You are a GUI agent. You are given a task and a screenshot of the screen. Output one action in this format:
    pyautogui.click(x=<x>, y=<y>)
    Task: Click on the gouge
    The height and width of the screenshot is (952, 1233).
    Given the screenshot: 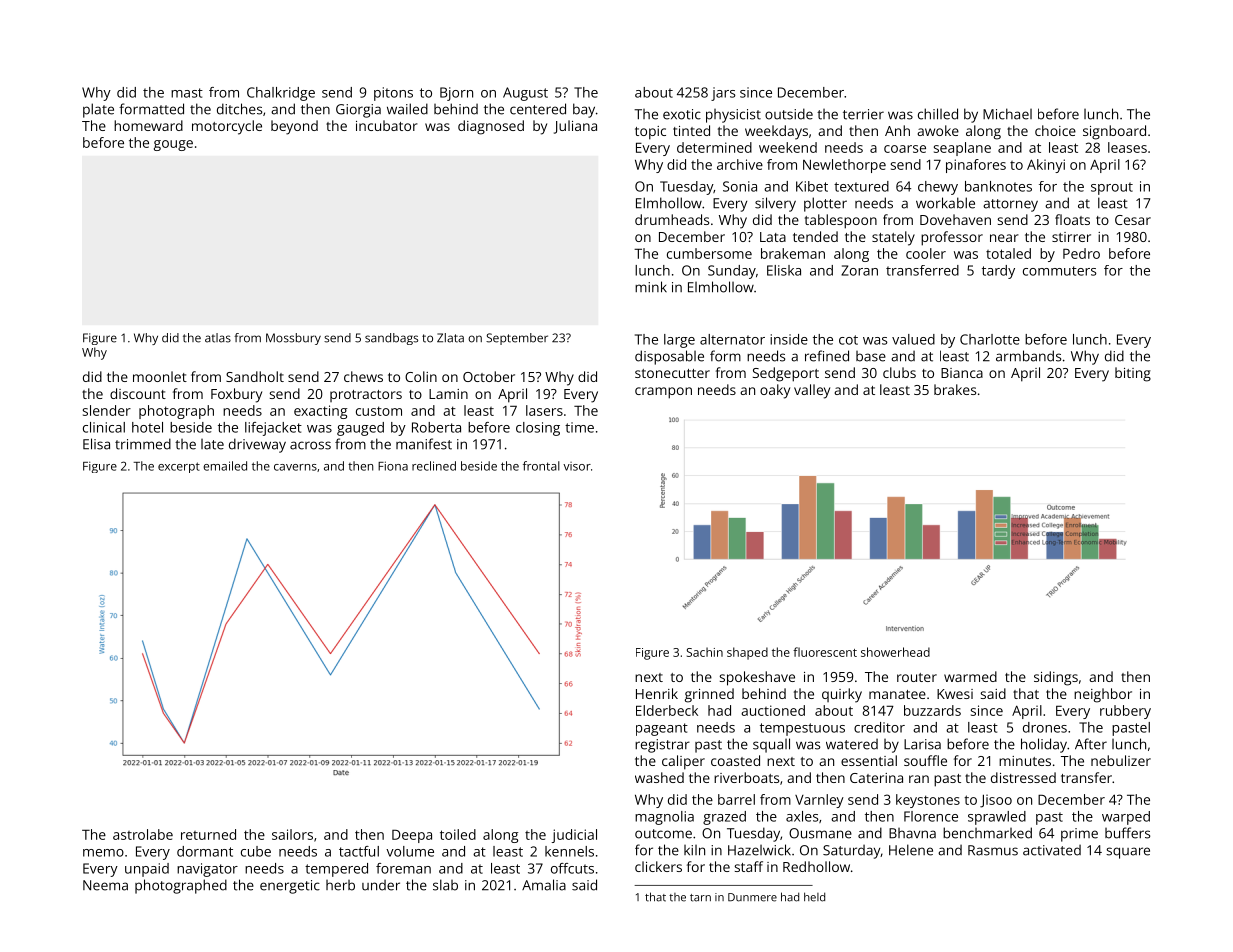 What is the action you would take?
    pyautogui.click(x=173, y=145)
